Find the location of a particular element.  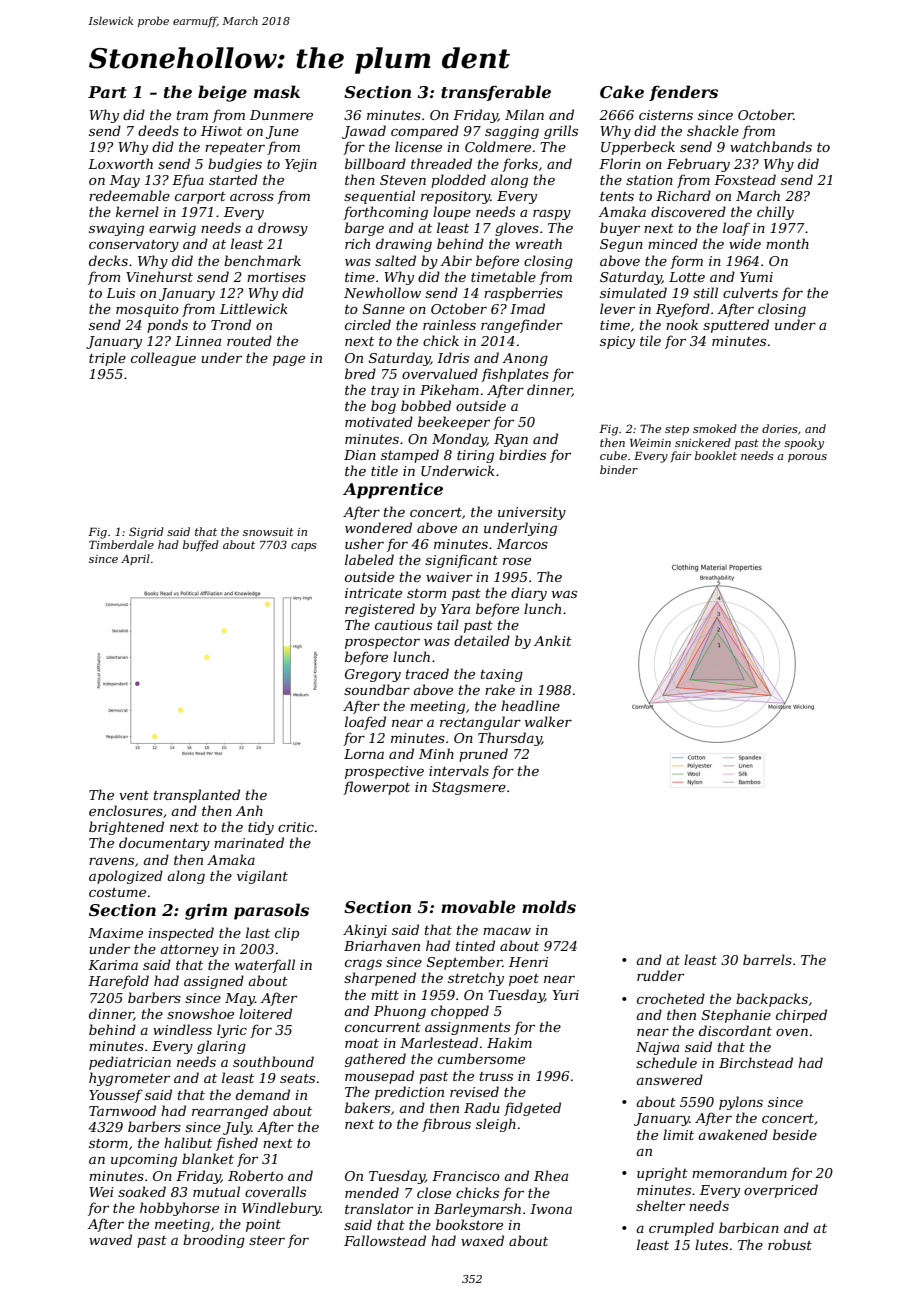

Maxime is located at coordinates (115, 933).
